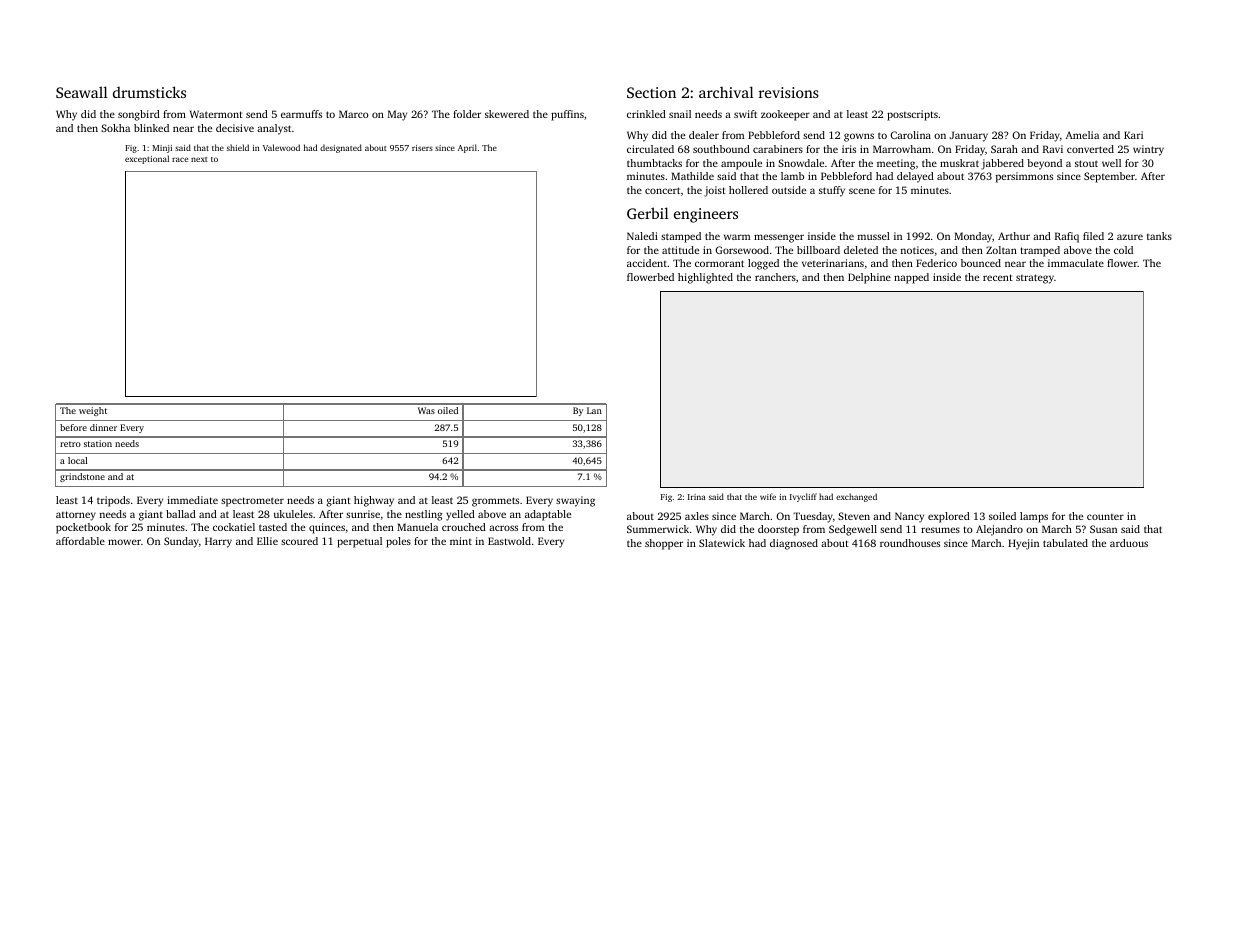  What do you see at coordinates (301, 114) in the image?
I see `earmuffs` at bounding box center [301, 114].
